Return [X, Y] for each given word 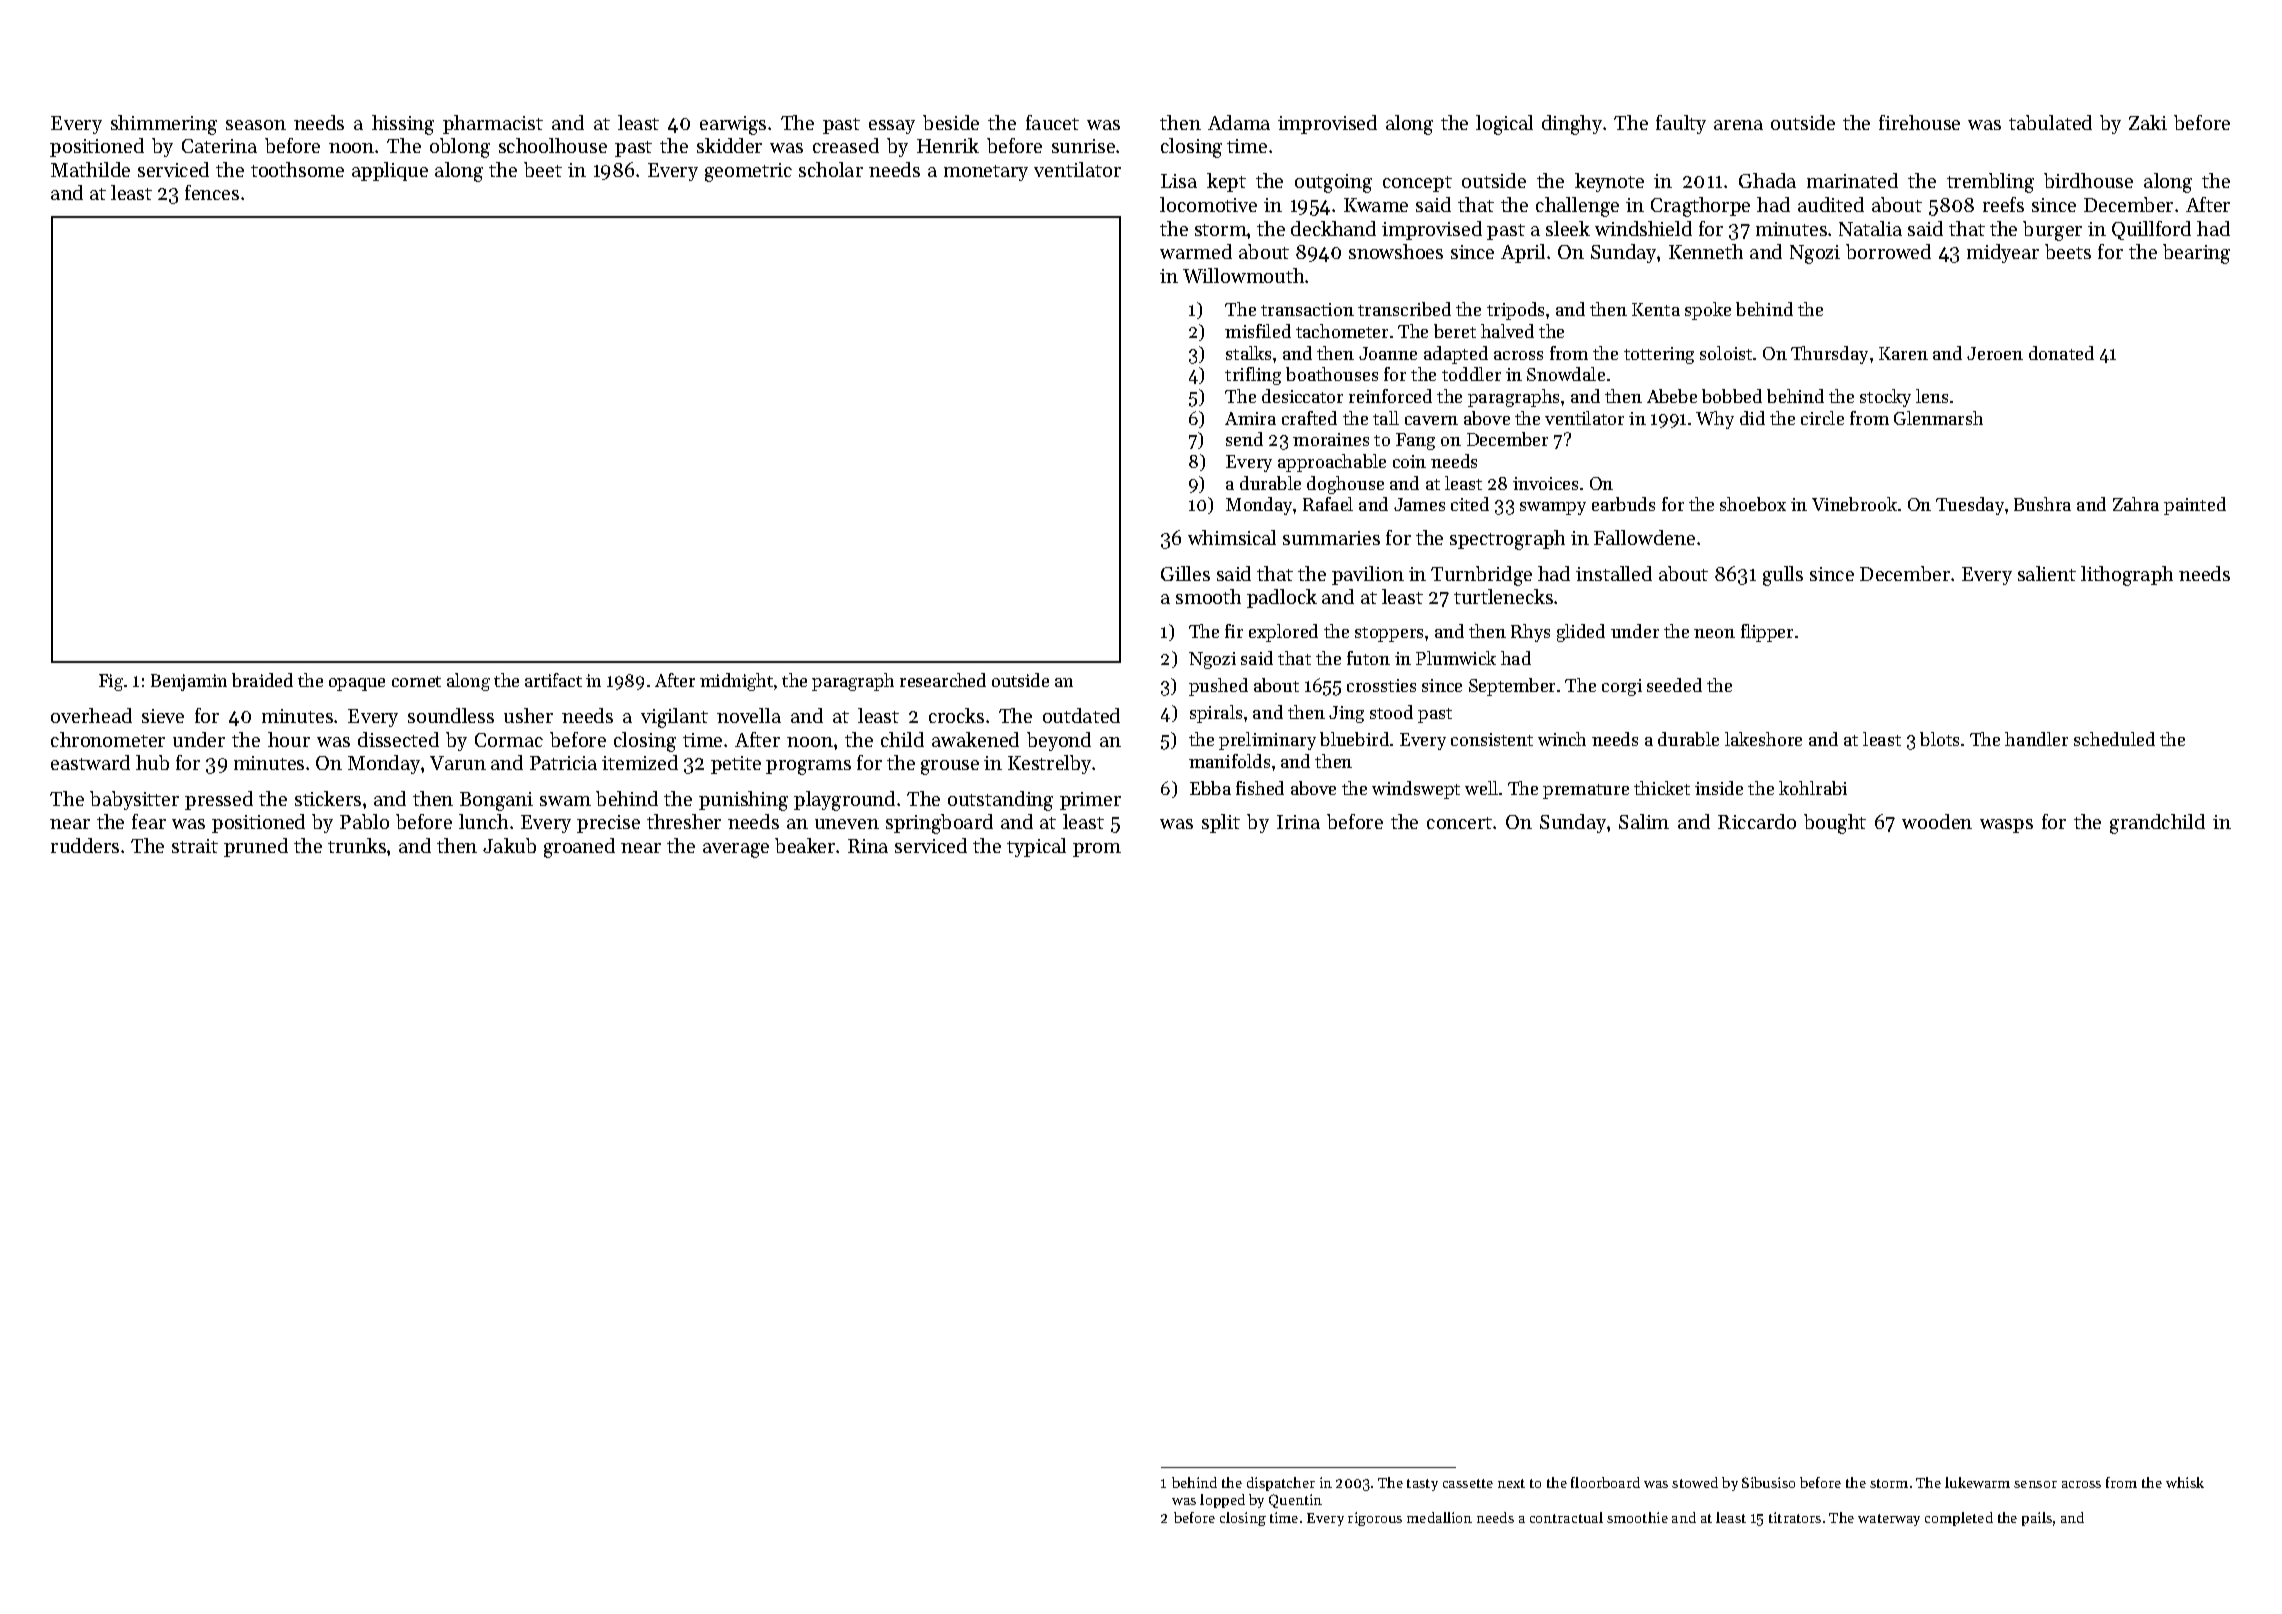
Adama [1239, 122]
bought [1835, 824]
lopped [1222, 1501]
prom [1097, 850]
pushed [1218, 687]
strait [195, 846]
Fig [111, 682]
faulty [1681, 124]
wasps [2006, 826]
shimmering [164, 125]
